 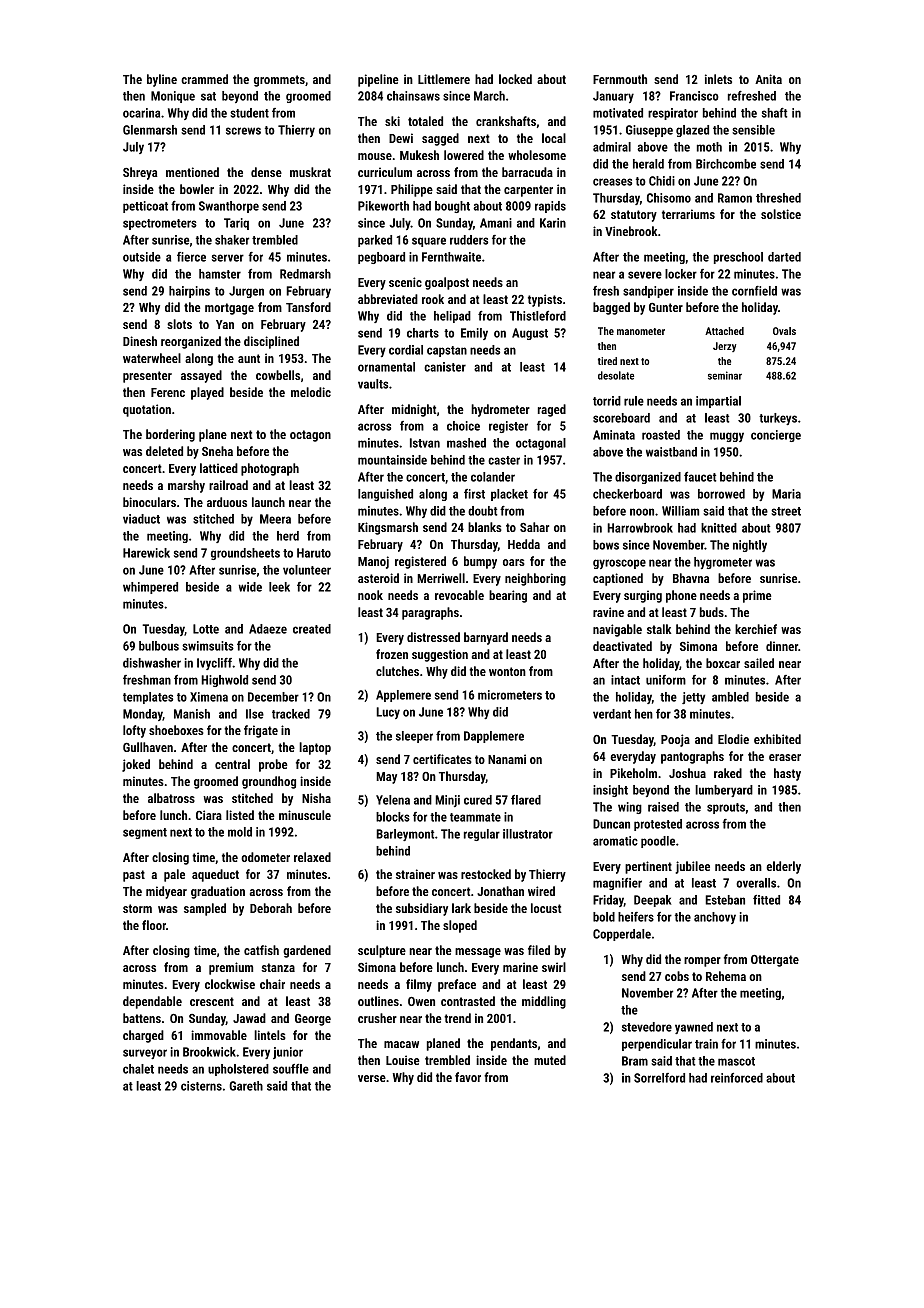 What do you see at coordinates (316, 798) in the image?
I see `Nisha` at bounding box center [316, 798].
